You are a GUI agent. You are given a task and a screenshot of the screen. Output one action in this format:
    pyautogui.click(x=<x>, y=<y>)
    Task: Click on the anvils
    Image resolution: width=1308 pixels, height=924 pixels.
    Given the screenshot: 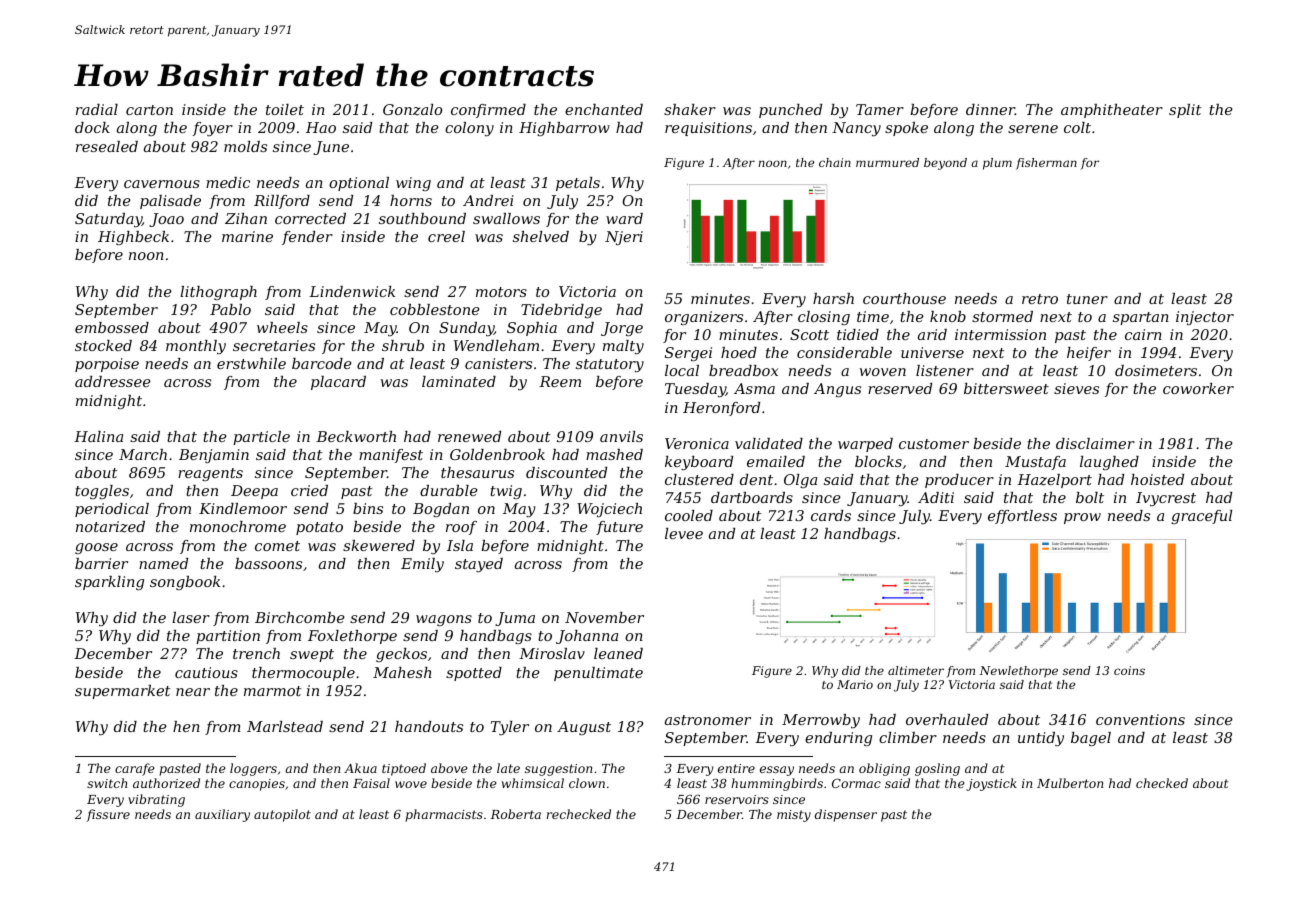 What is the action you would take?
    pyautogui.click(x=621, y=436)
